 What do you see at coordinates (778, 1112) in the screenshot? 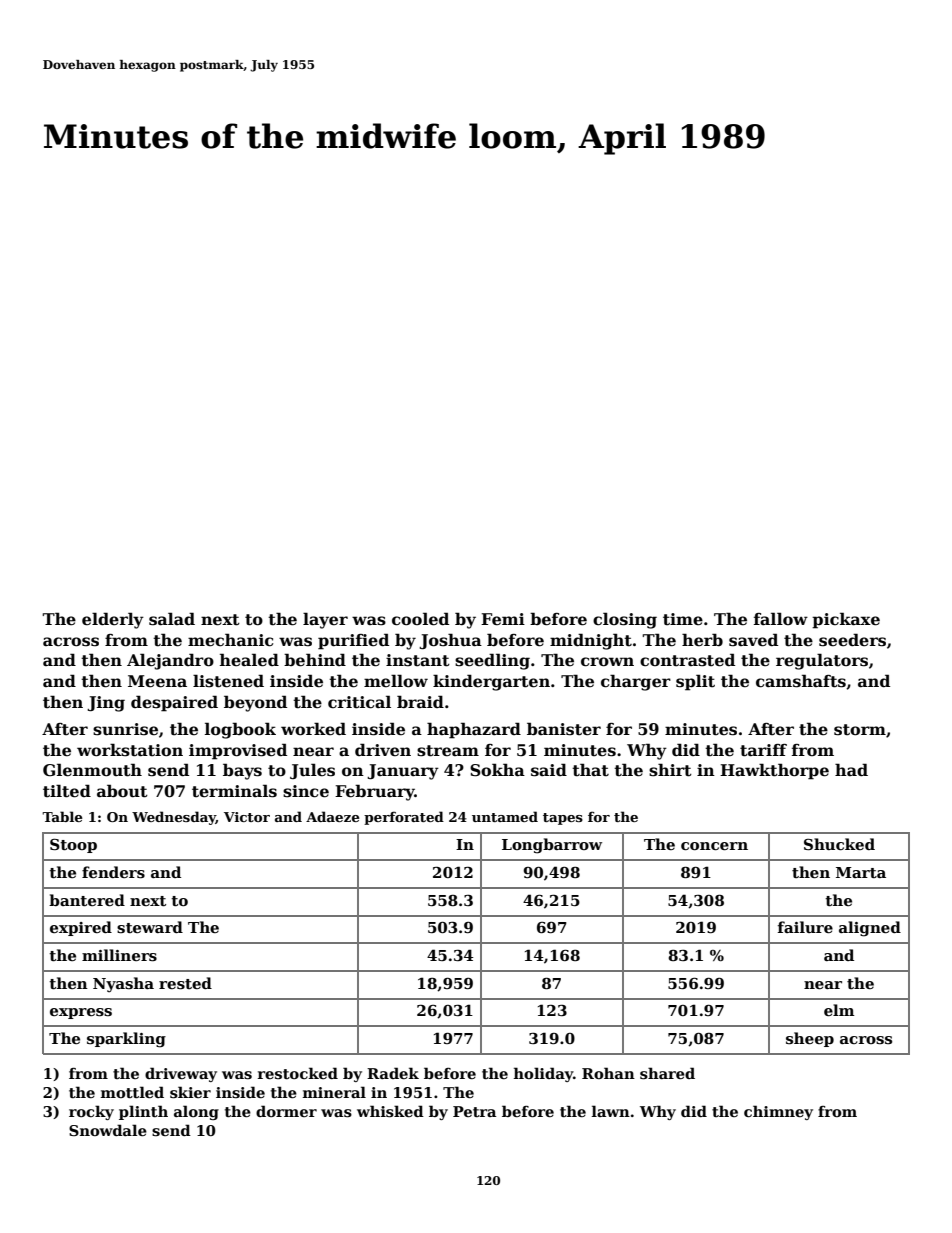
I see `chimney` at bounding box center [778, 1112].
